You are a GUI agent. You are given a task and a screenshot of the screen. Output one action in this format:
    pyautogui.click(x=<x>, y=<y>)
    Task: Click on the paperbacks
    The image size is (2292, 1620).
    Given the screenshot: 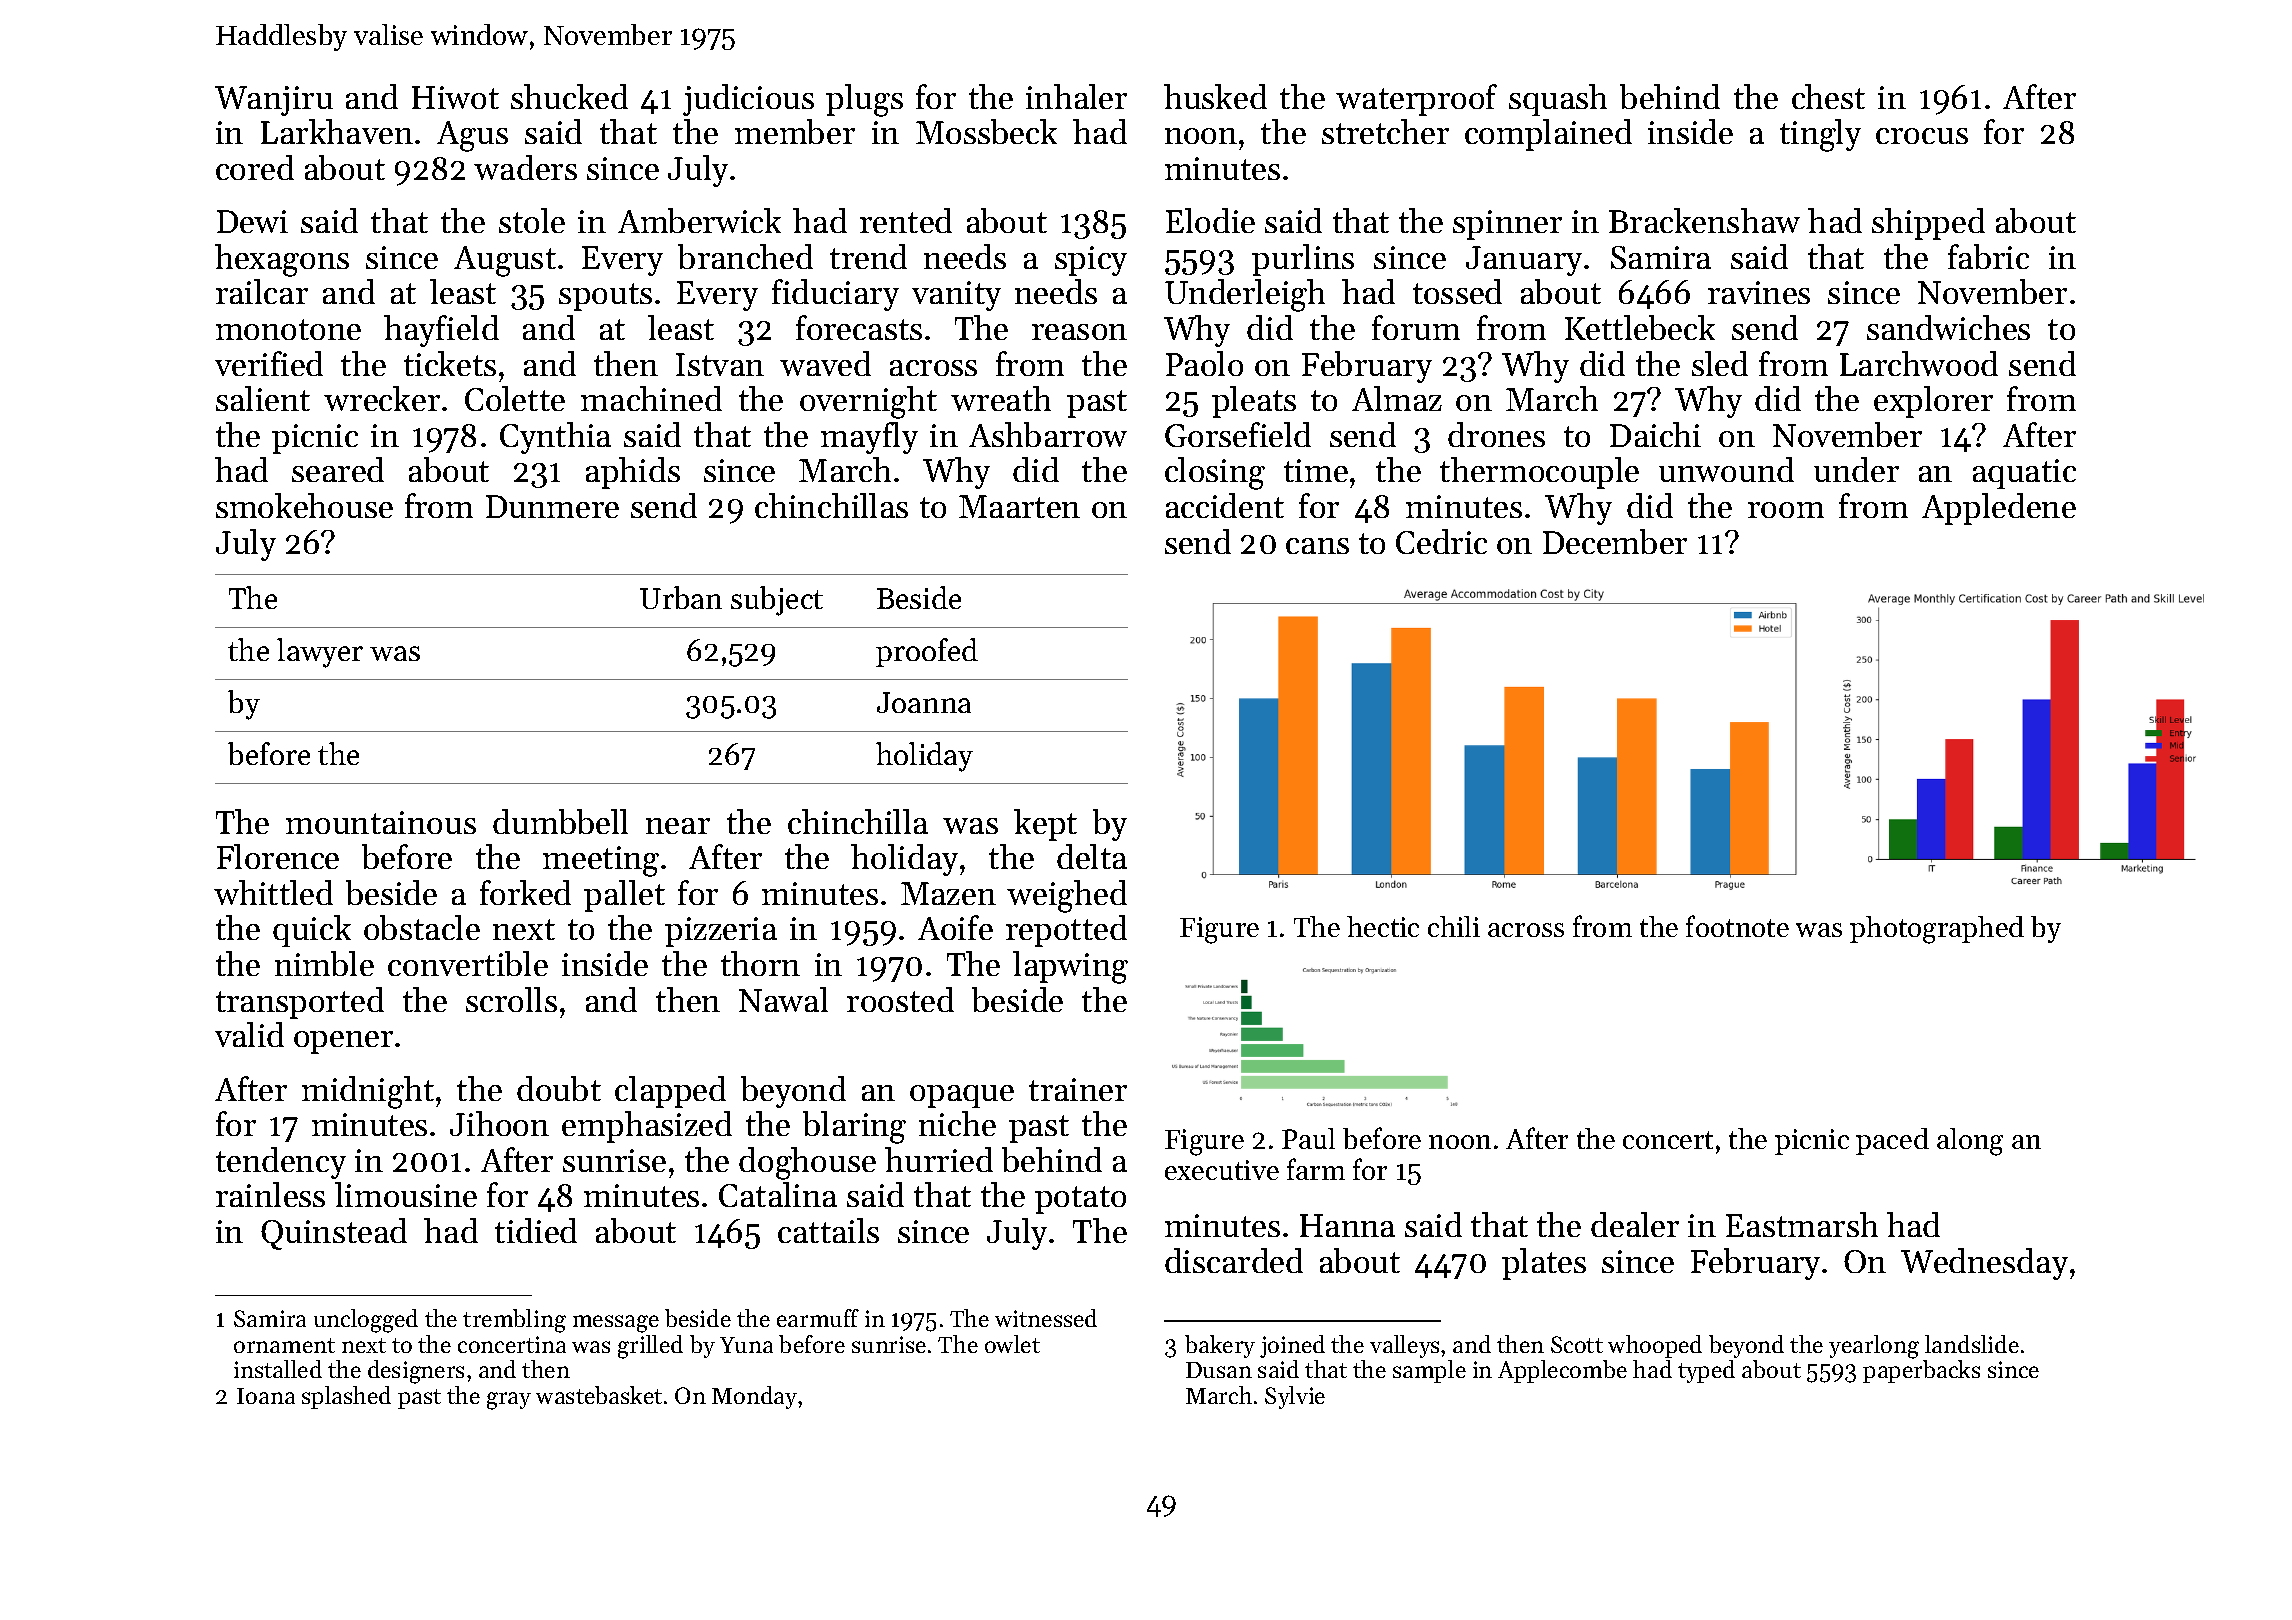 What is the action you would take?
    pyautogui.click(x=1921, y=1371)
